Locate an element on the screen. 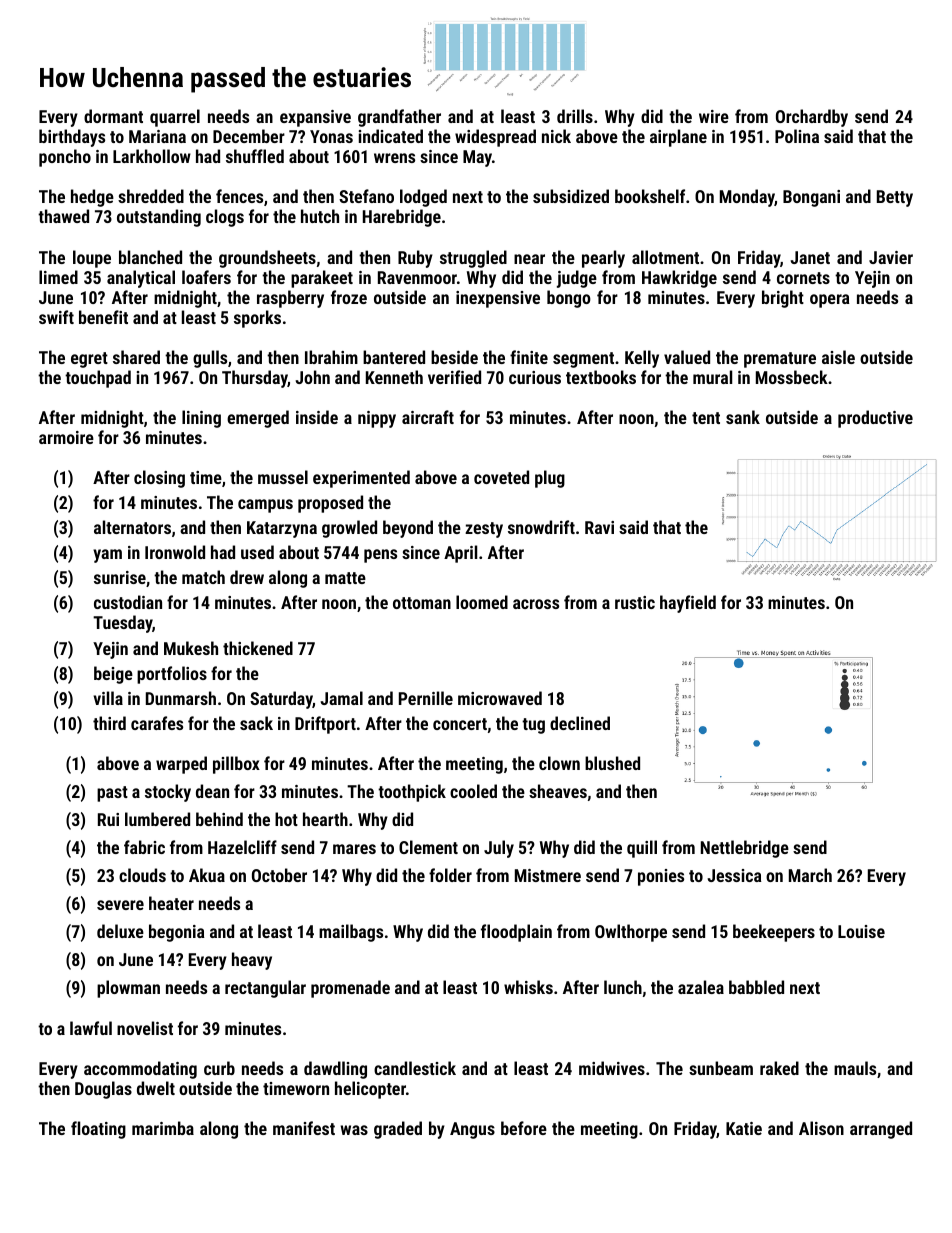 This screenshot has width=952, height=1233. quarrel is located at coordinates (175, 118).
